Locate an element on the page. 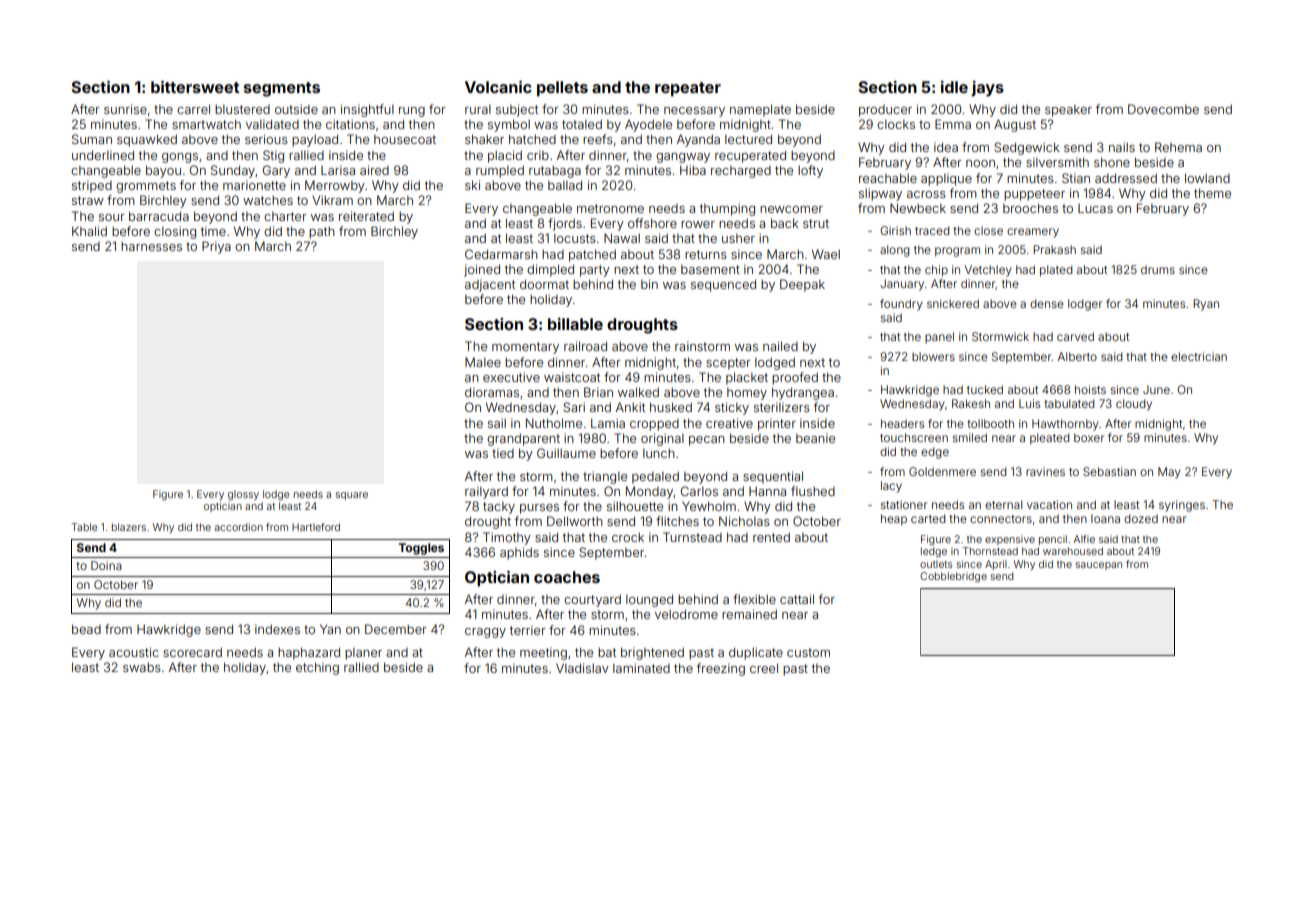  jays is located at coordinates (987, 89).
